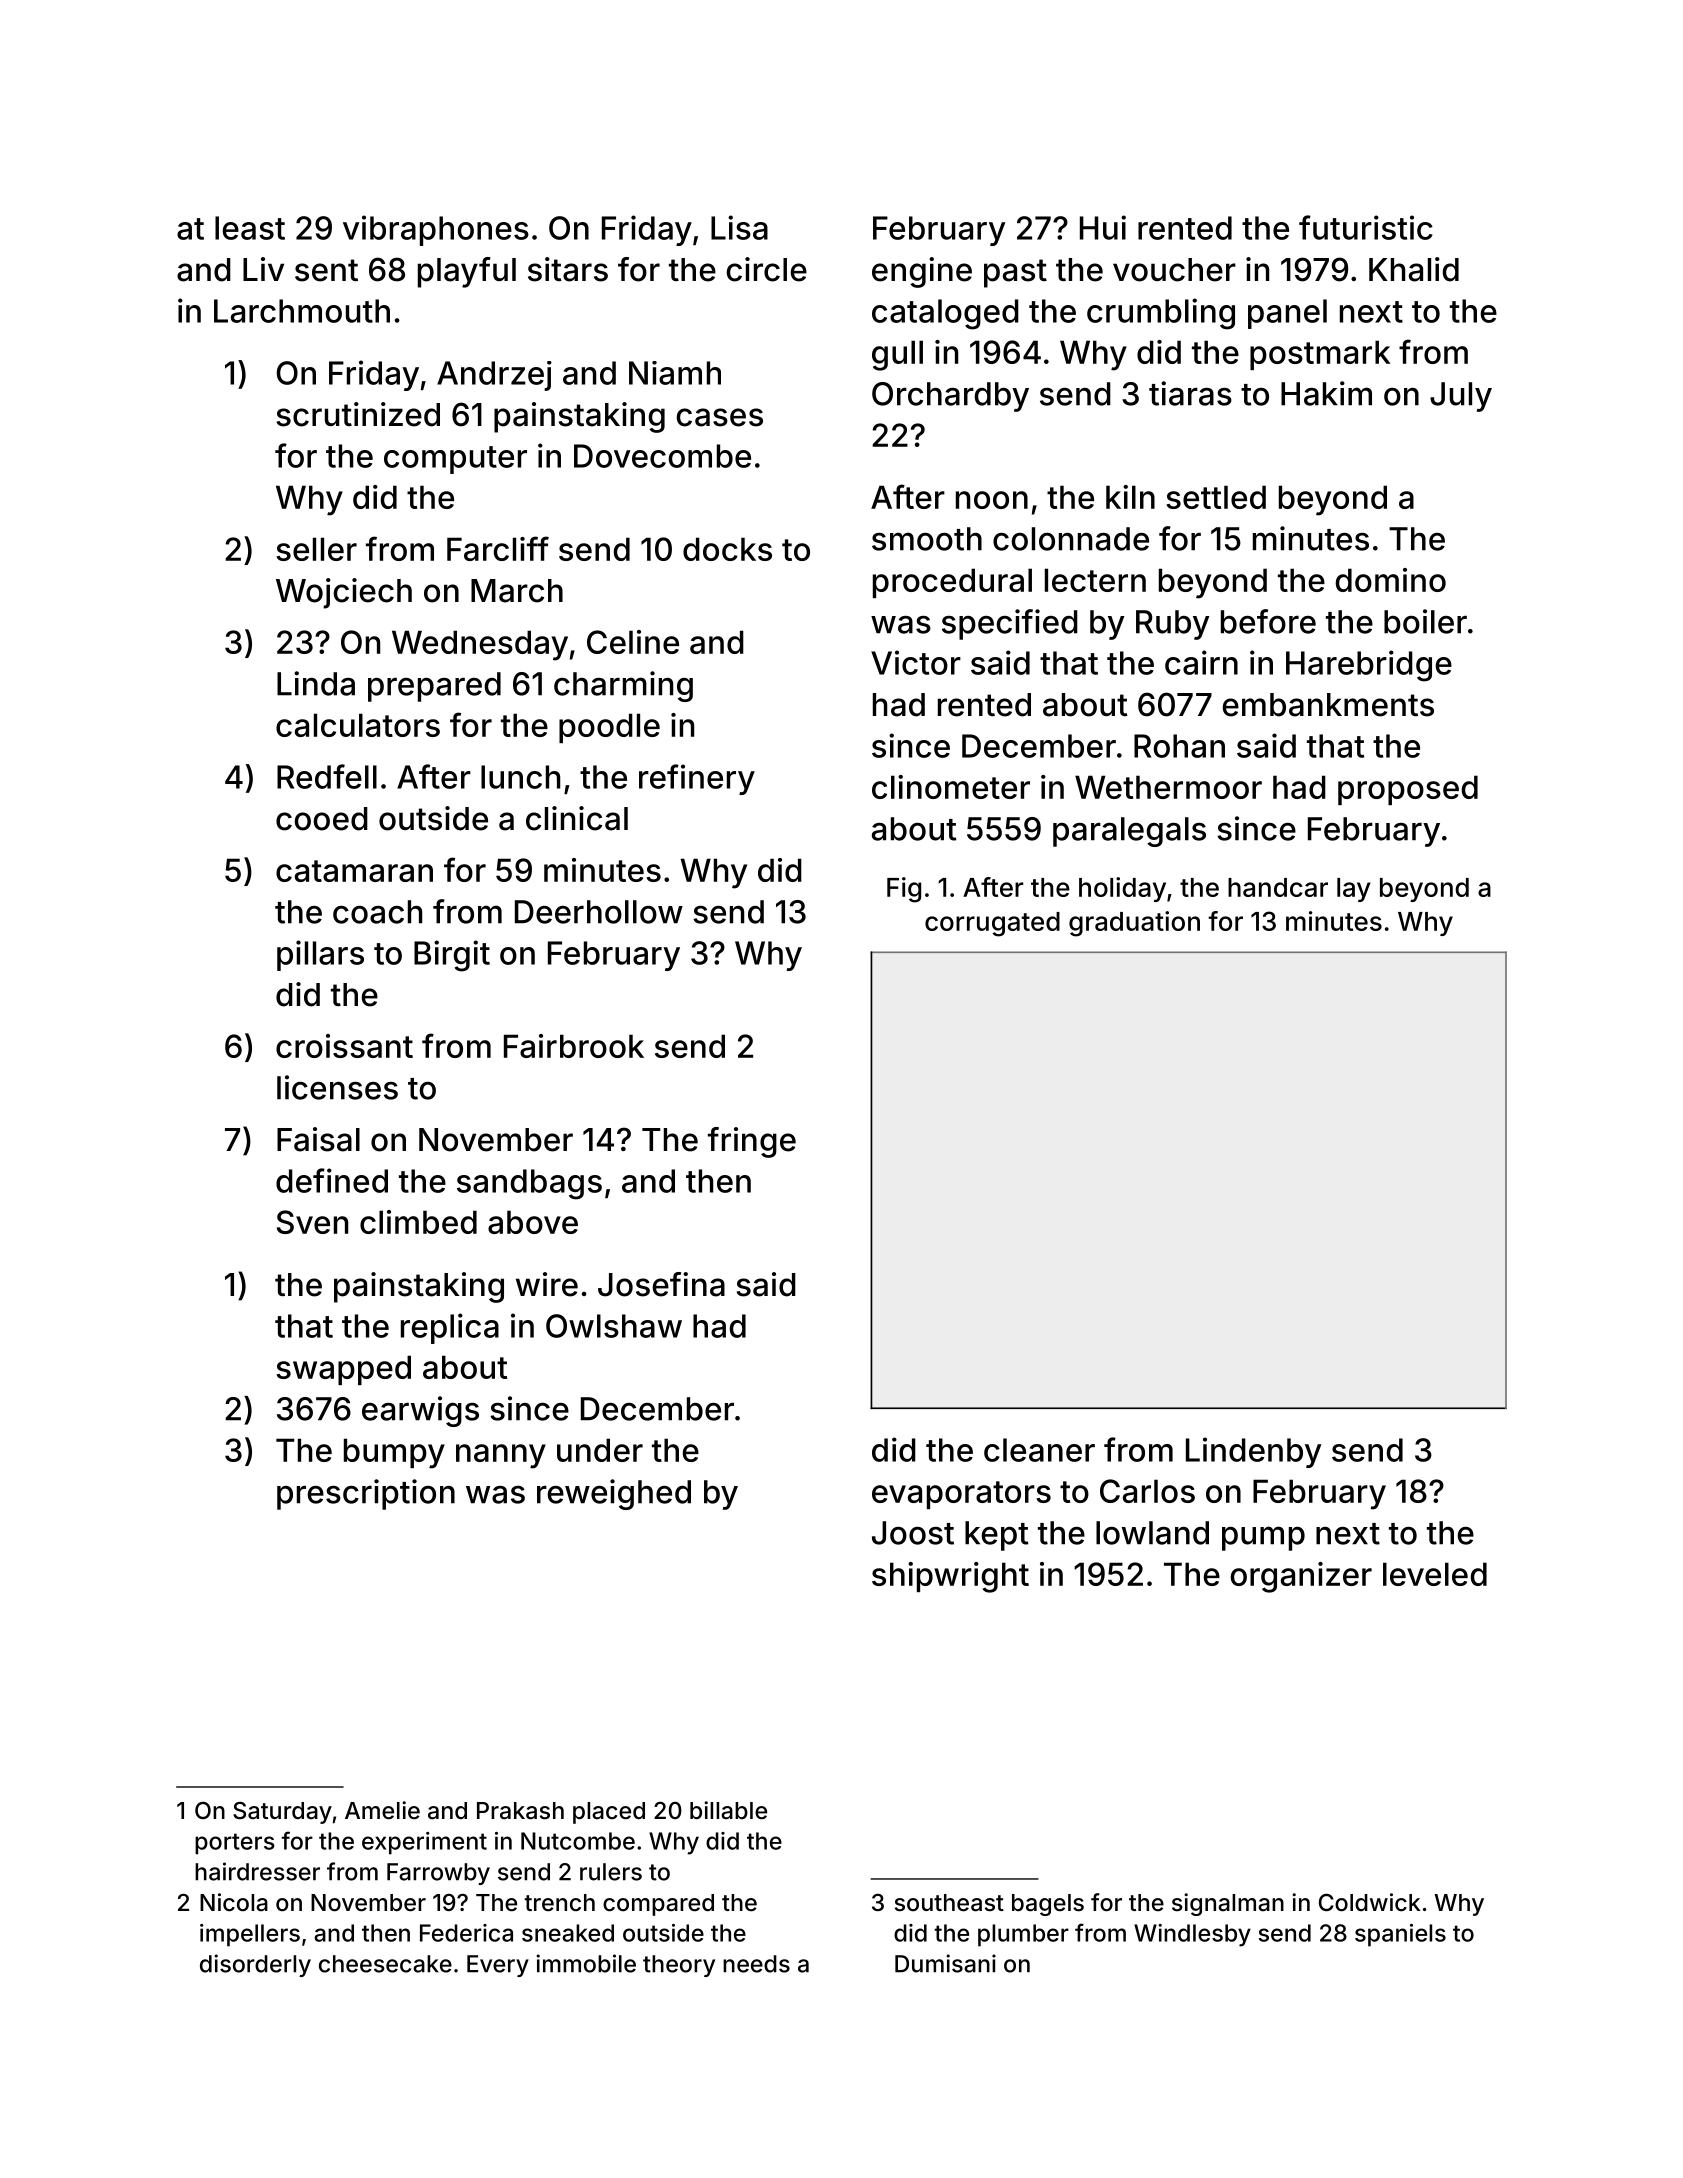 Image resolution: width=1683 pixels, height=2178 pixels. Describe the element at coordinates (961, 1495) in the screenshot. I see `evaporators` at that location.
